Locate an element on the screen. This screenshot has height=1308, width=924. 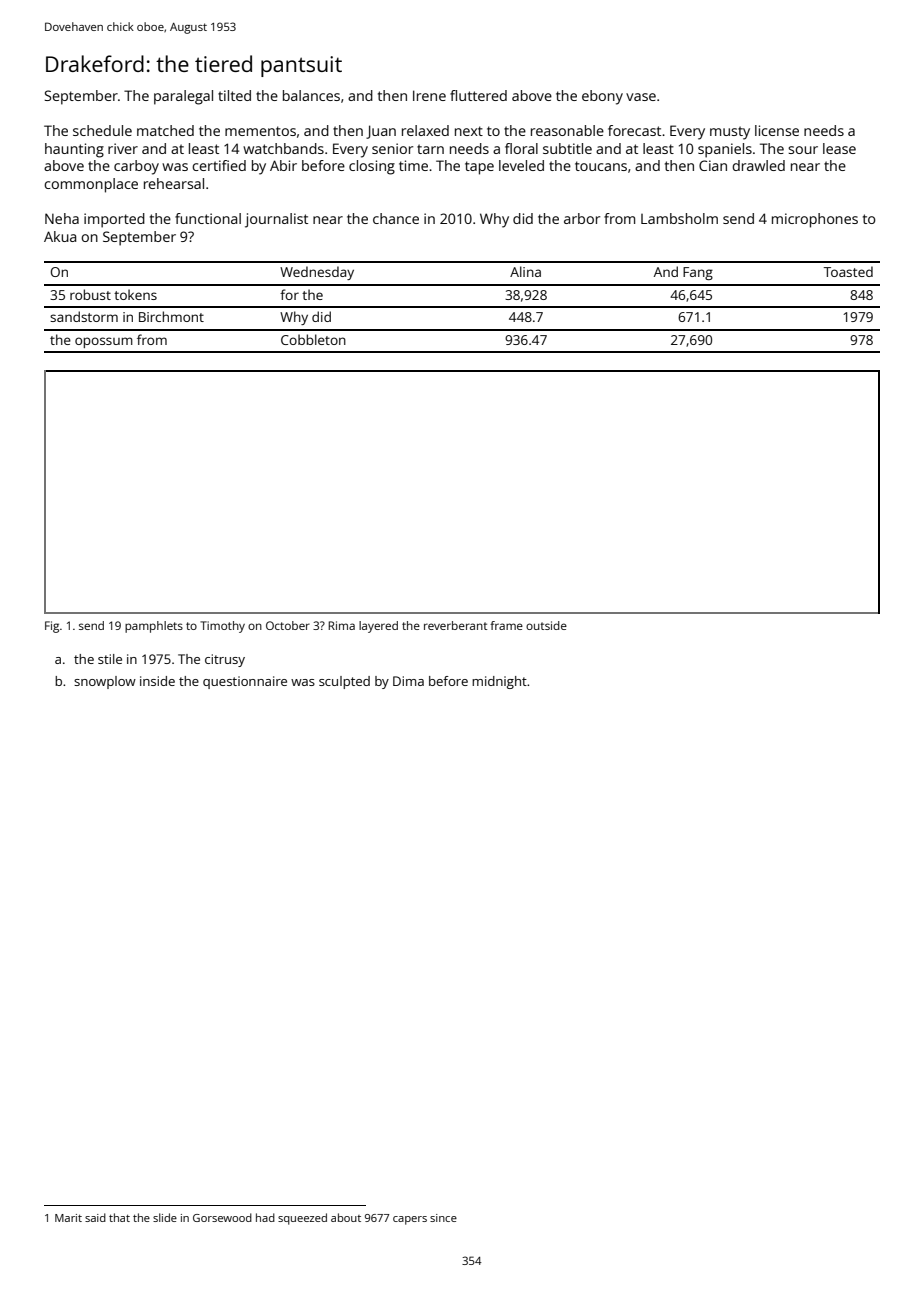
Akua is located at coordinates (60, 236).
